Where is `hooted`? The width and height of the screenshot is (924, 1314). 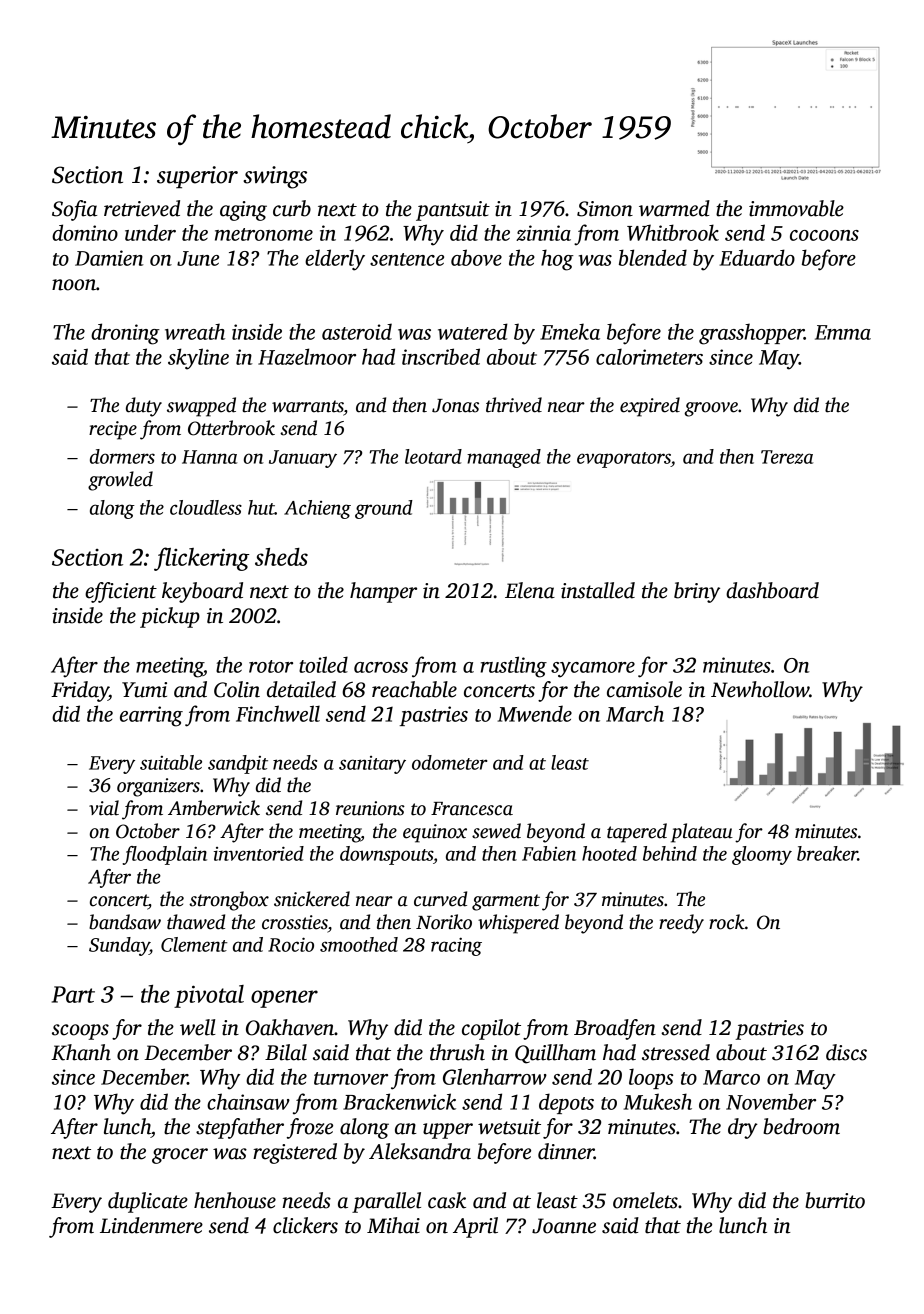
hooted is located at coordinates (609, 853).
